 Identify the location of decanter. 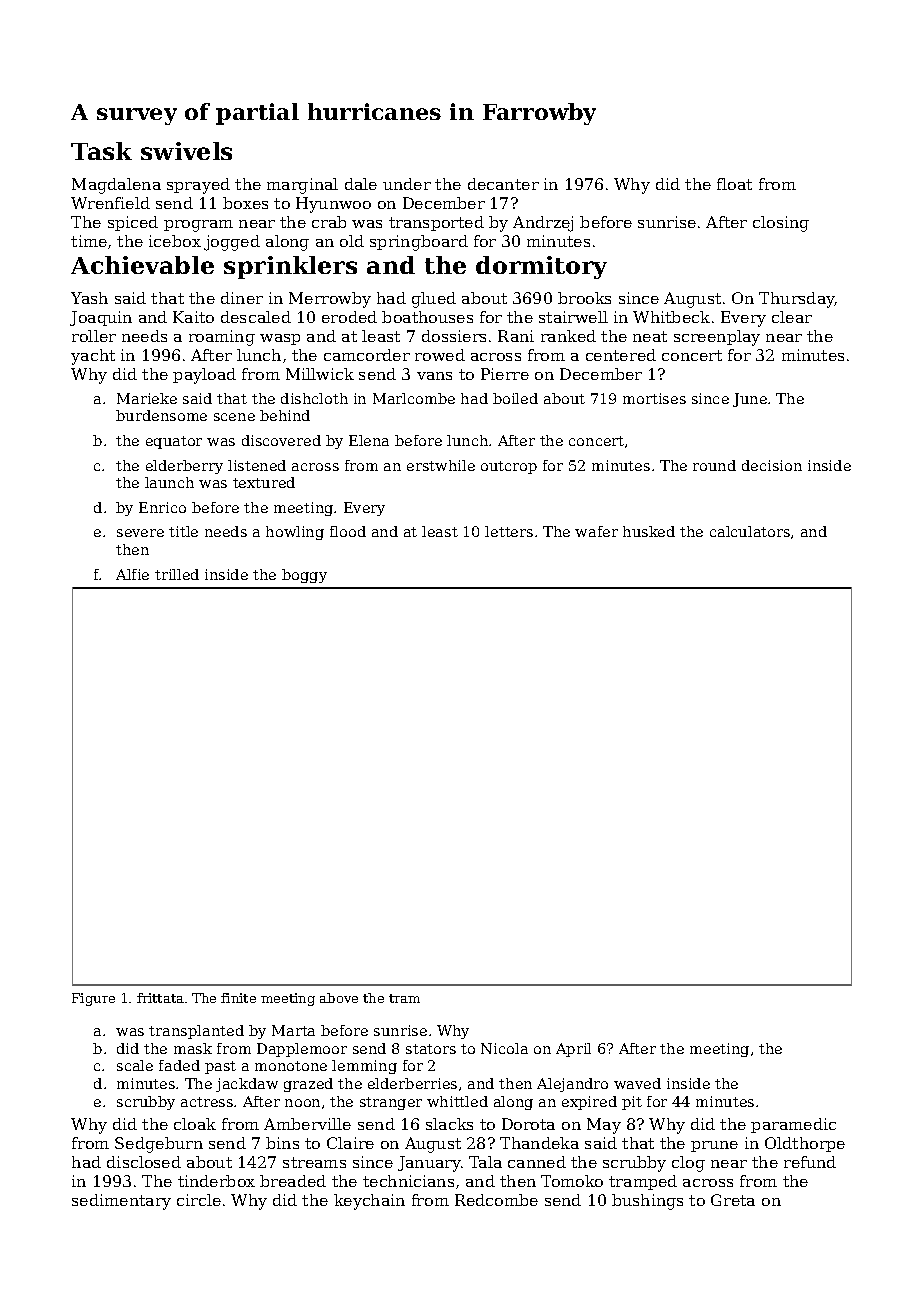
(503, 184).
